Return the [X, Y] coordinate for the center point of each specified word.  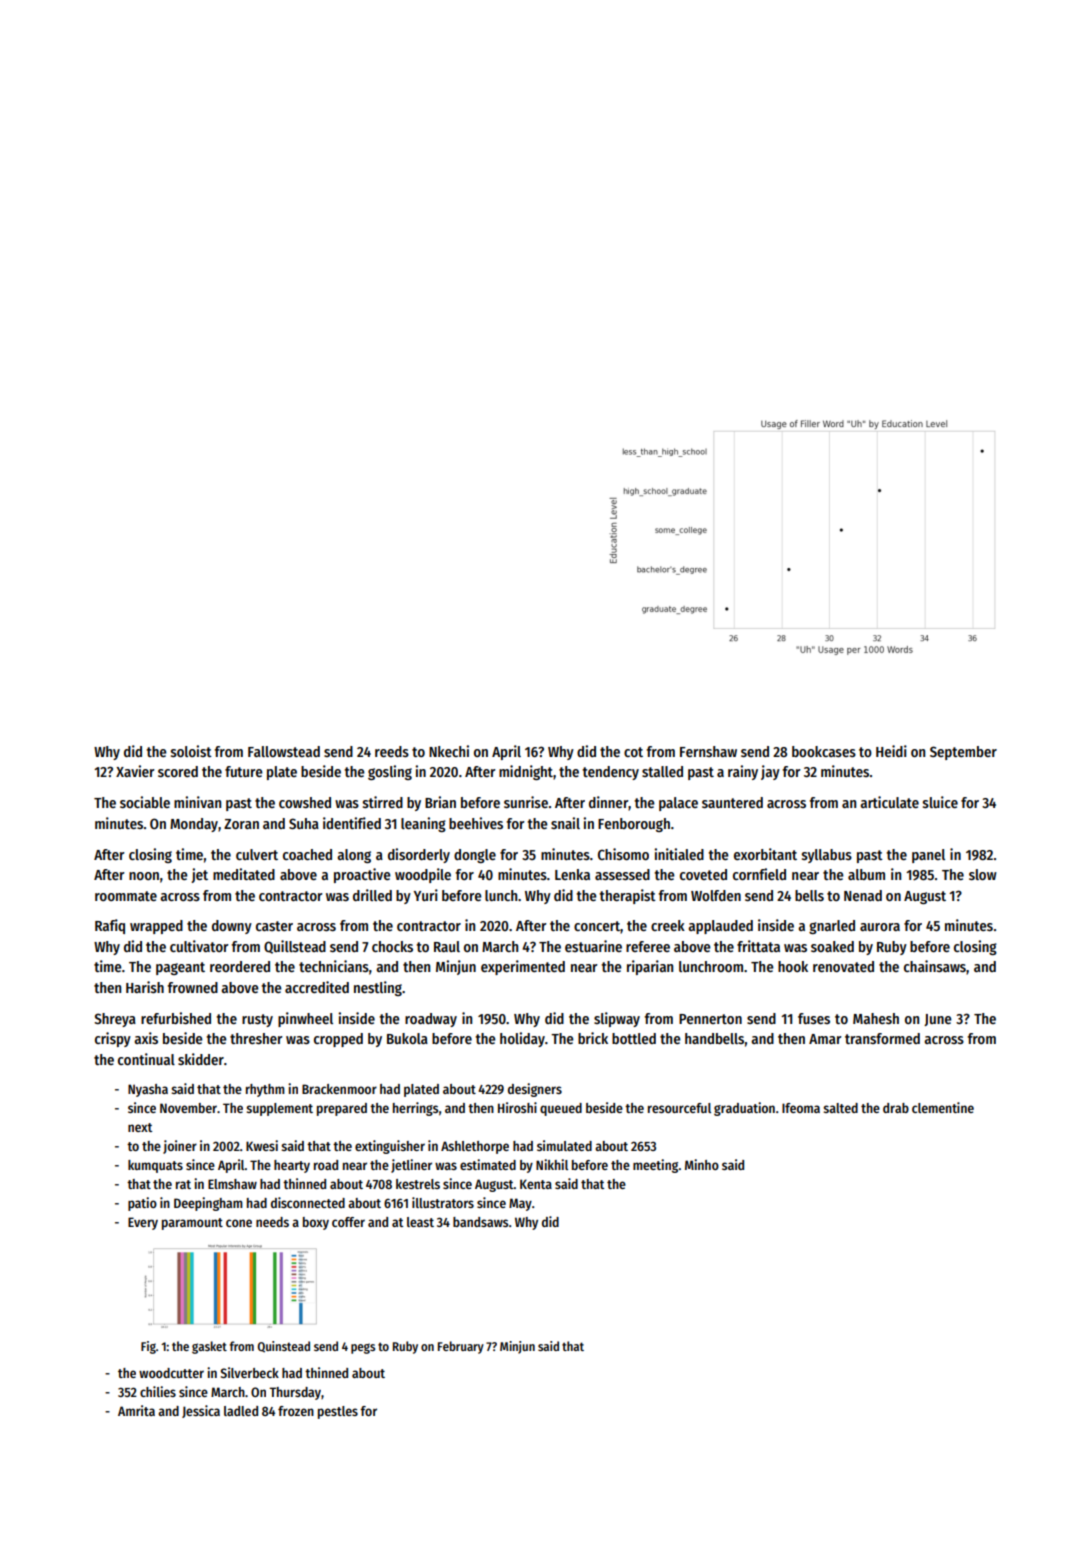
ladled [241, 1411]
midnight [526, 772]
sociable [145, 802]
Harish [145, 987]
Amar [825, 1039]
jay [770, 772]
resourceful [679, 1108]
